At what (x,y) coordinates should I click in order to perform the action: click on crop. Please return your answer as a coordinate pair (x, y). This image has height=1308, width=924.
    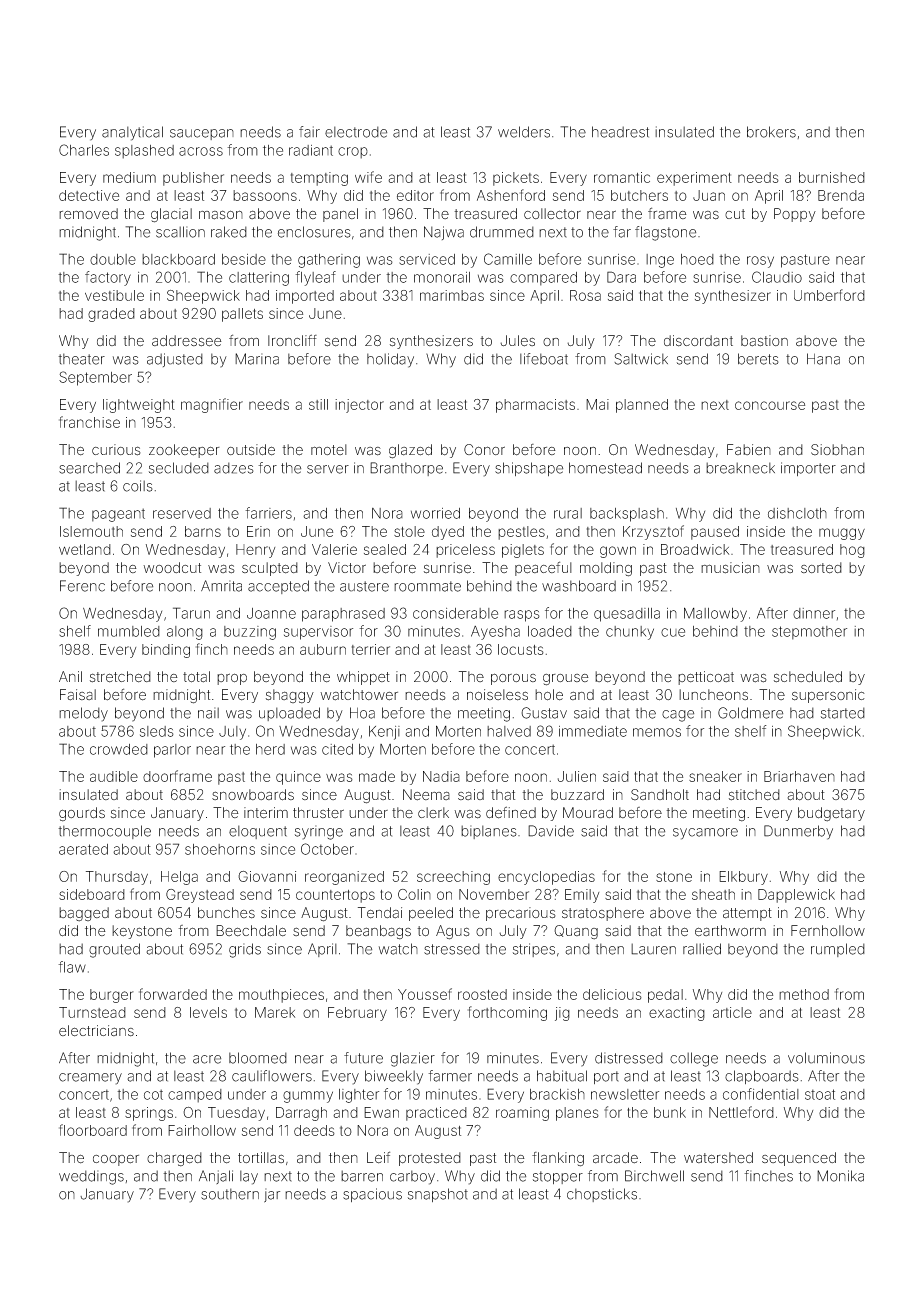
    Looking at the image, I should click on (353, 153).
